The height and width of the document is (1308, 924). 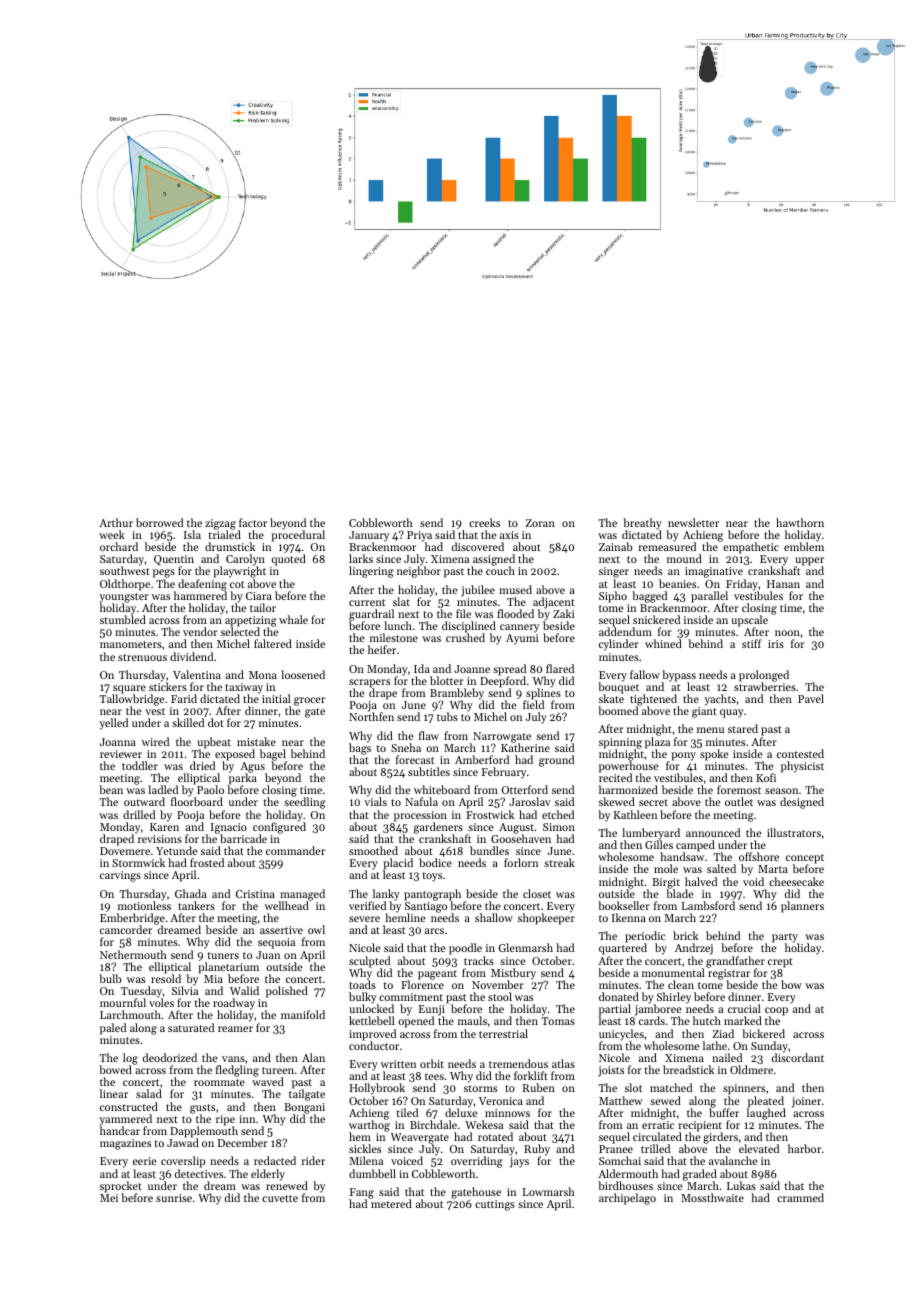 I want to click on parka, so click(x=242, y=780).
